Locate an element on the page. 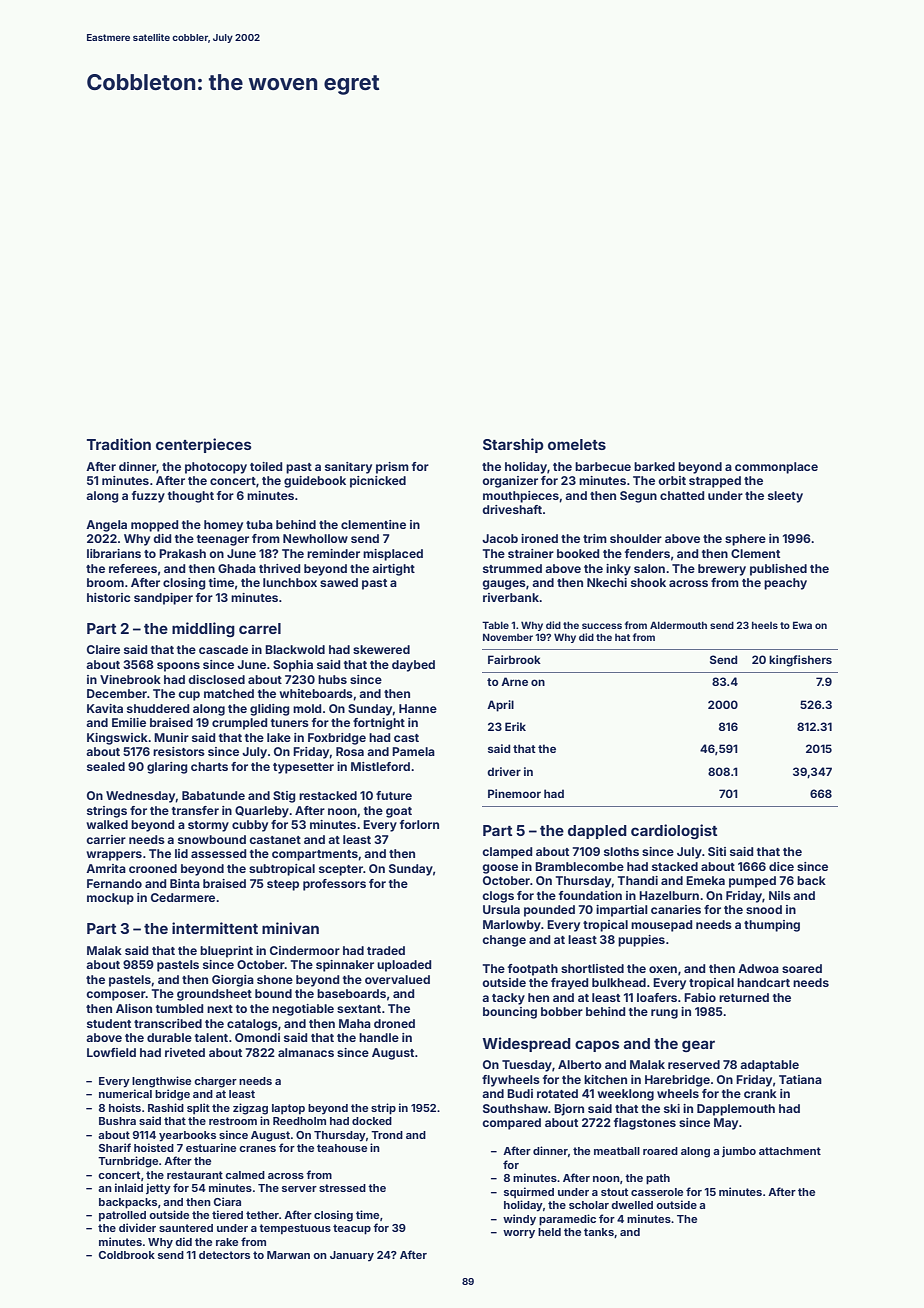 The height and width of the page is (1308, 924). Aldermouth is located at coordinates (678, 625).
